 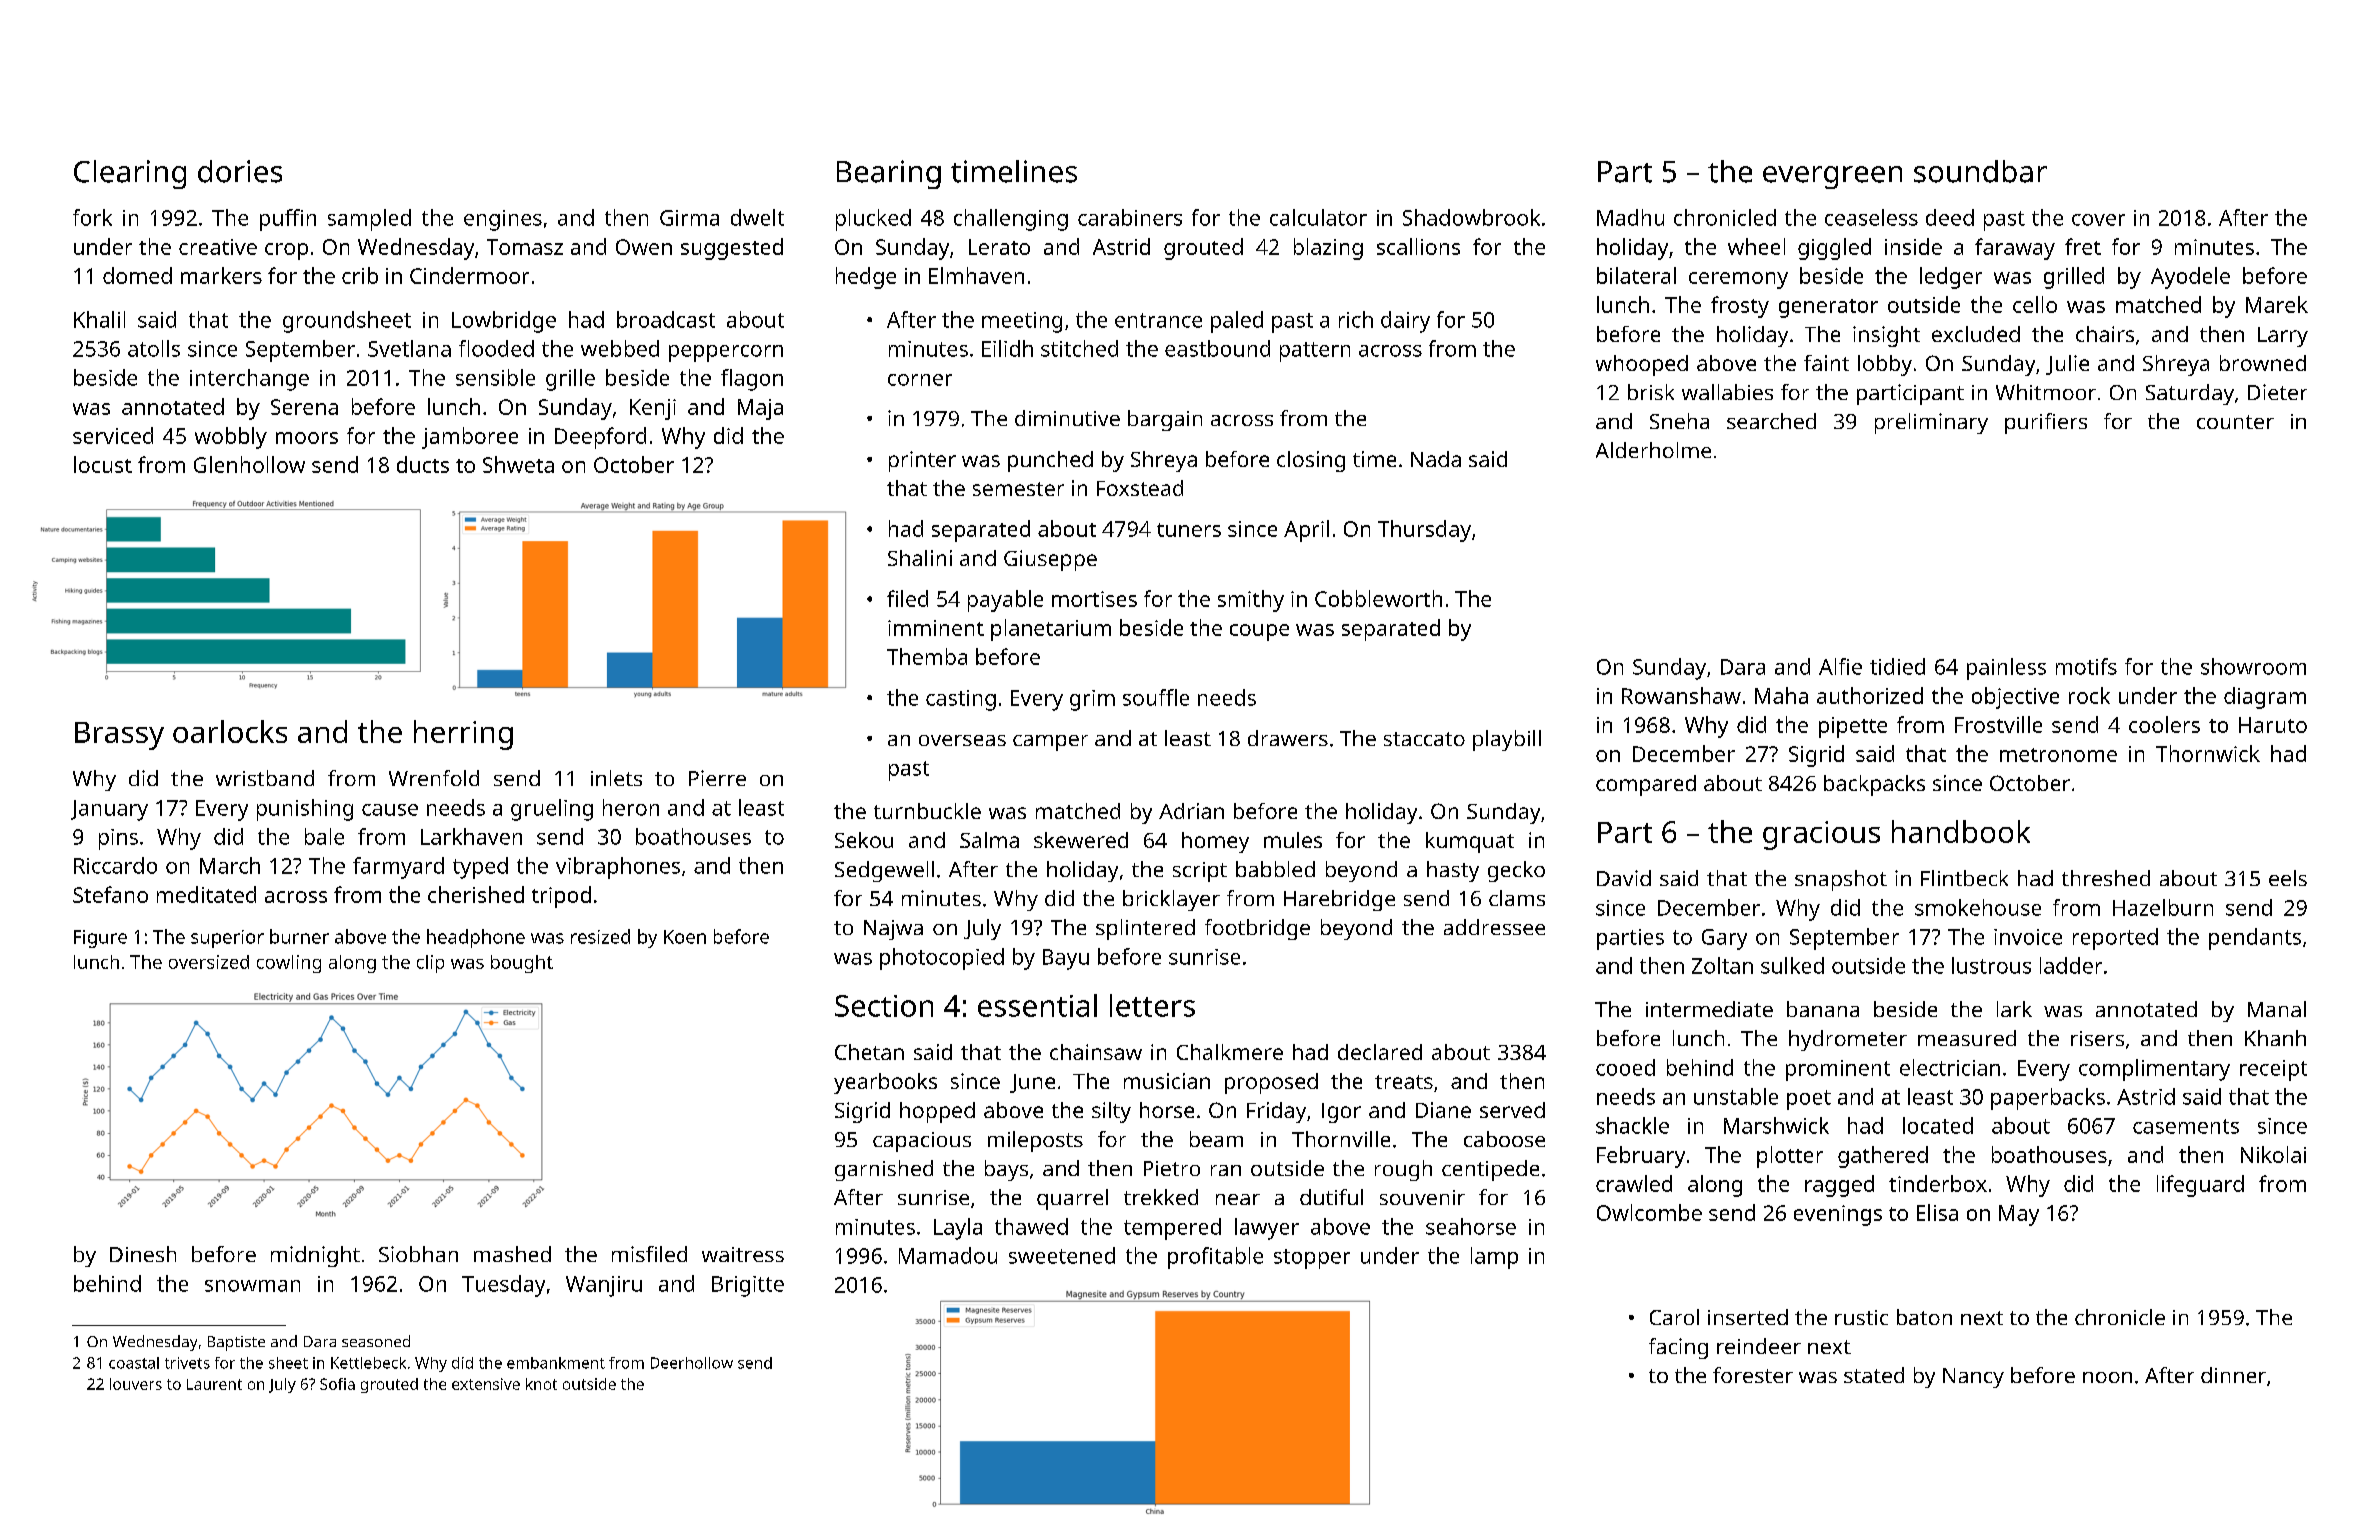 I want to click on dories, so click(x=240, y=171).
